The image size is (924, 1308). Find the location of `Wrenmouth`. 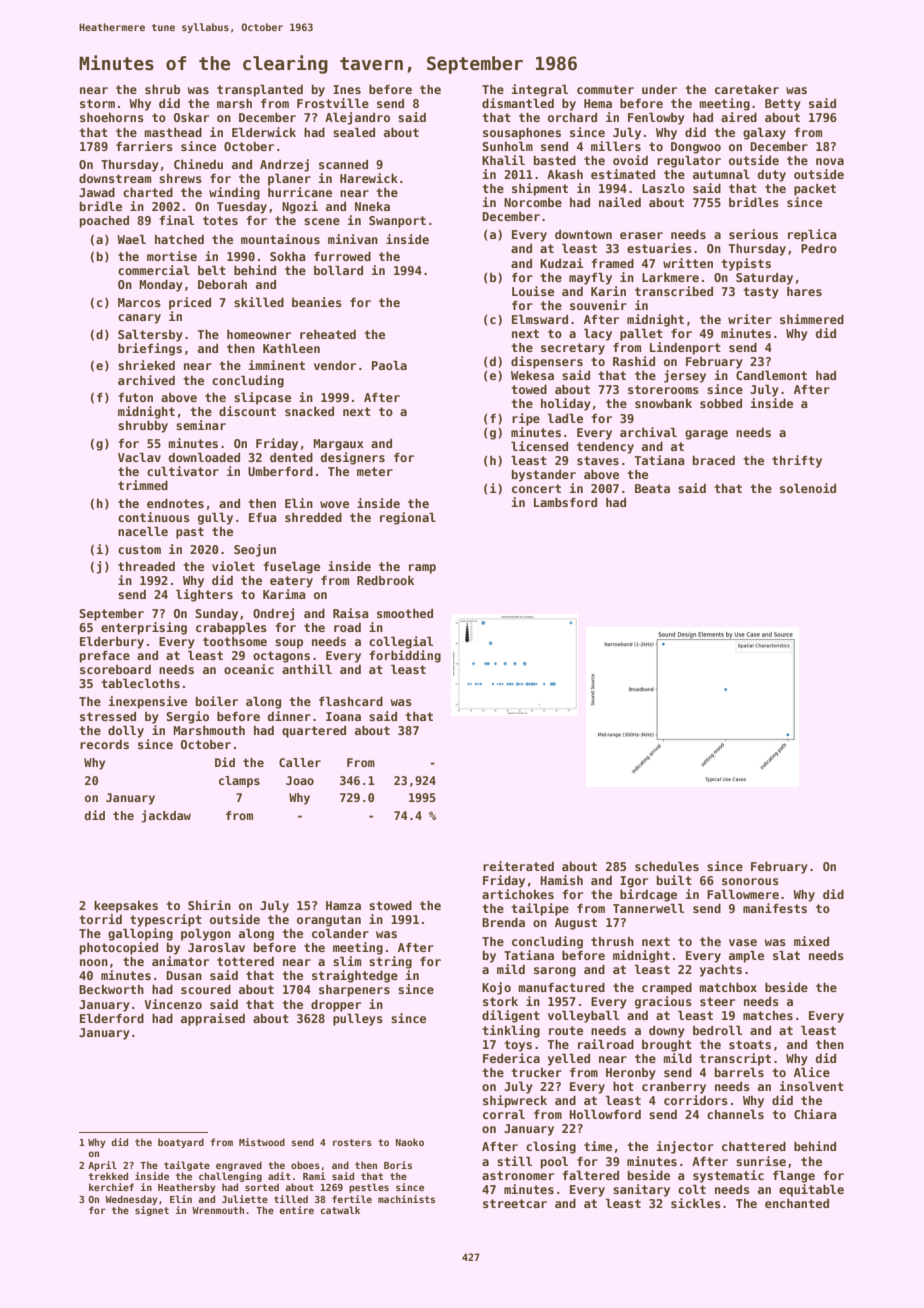

Wrenmouth is located at coordinates (218, 1210).
